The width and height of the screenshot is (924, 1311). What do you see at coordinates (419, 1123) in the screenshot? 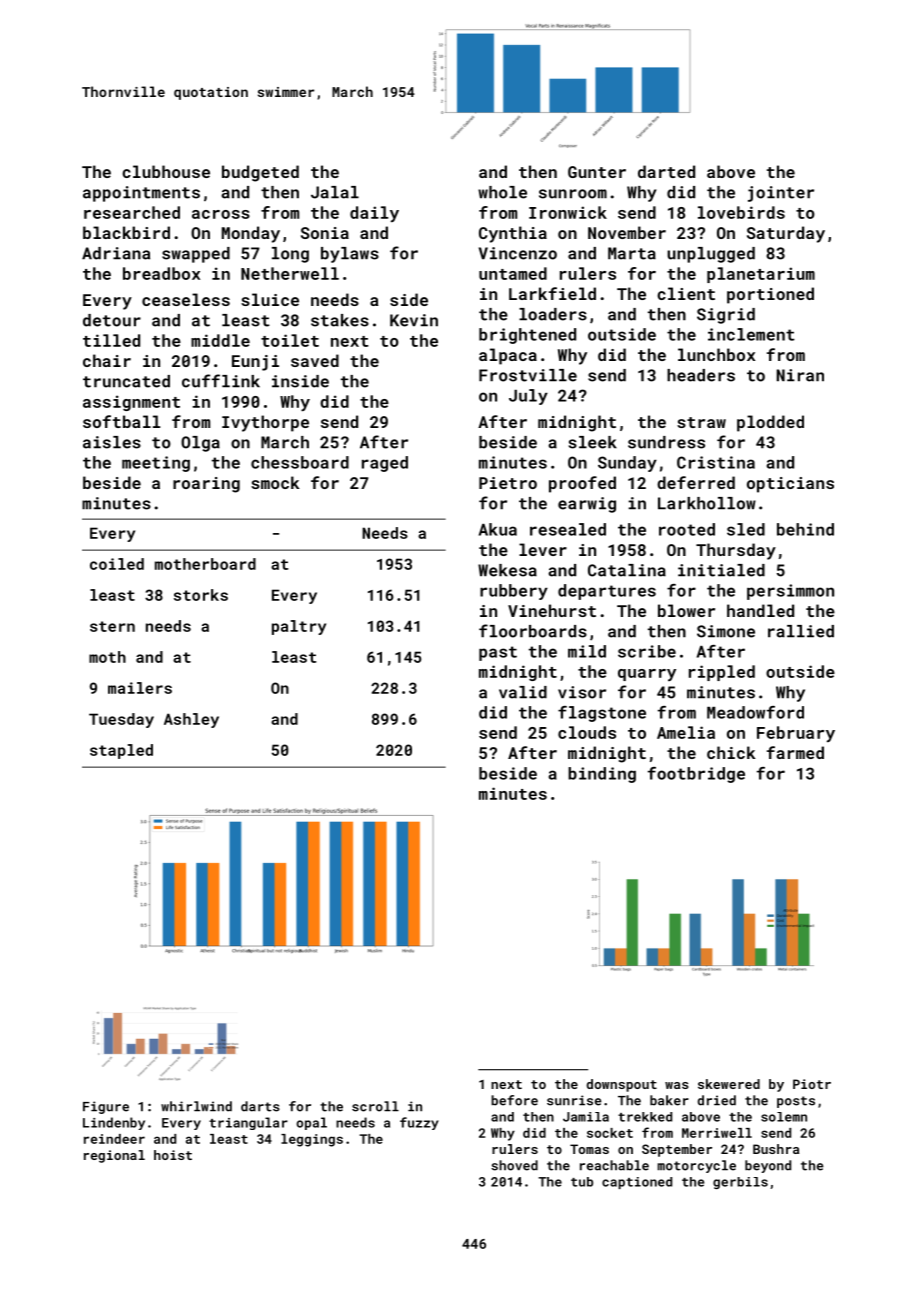
I see `fuzzy` at bounding box center [419, 1123].
